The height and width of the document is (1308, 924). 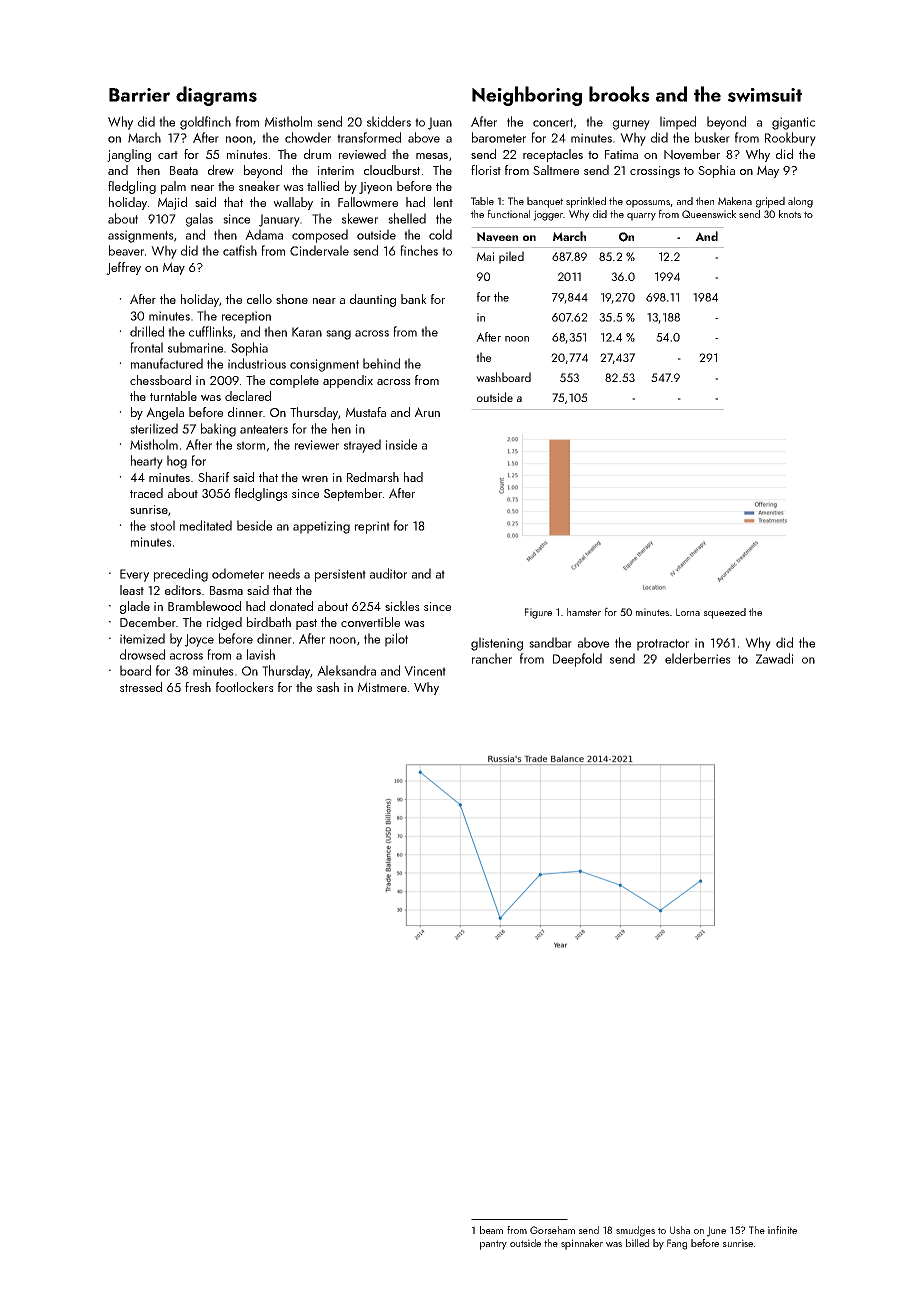 I want to click on infinite, so click(x=782, y=1230).
